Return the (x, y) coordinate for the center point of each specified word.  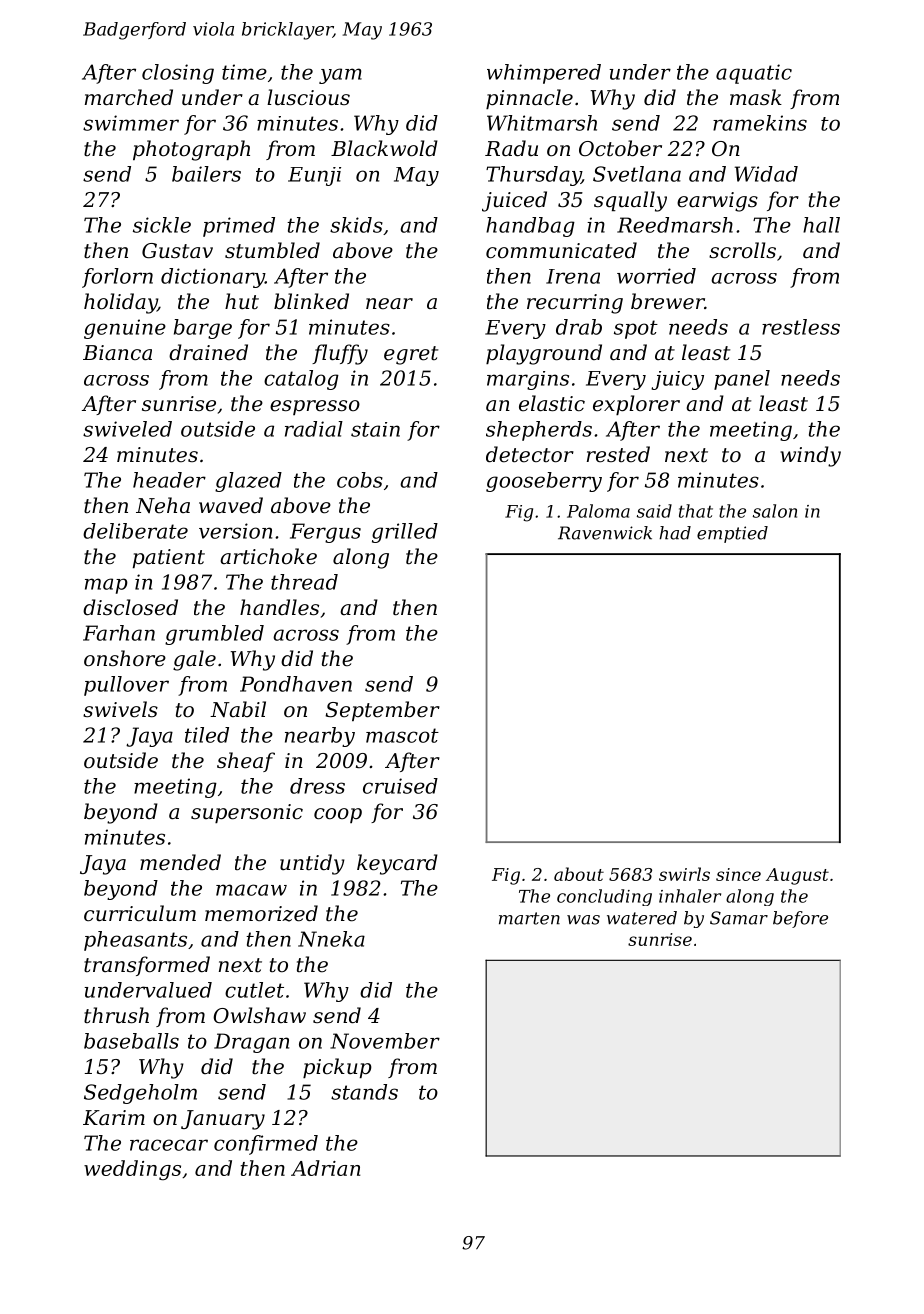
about (579, 874)
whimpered (544, 74)
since (738, 874)
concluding (604, 897)
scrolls (742, 250)
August (797, 876)
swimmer (131, 123)
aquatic (754, 74)
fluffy (340, 354)
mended (180, 862)
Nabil (238, 709)
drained (208, 352)
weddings (132, 1170)
